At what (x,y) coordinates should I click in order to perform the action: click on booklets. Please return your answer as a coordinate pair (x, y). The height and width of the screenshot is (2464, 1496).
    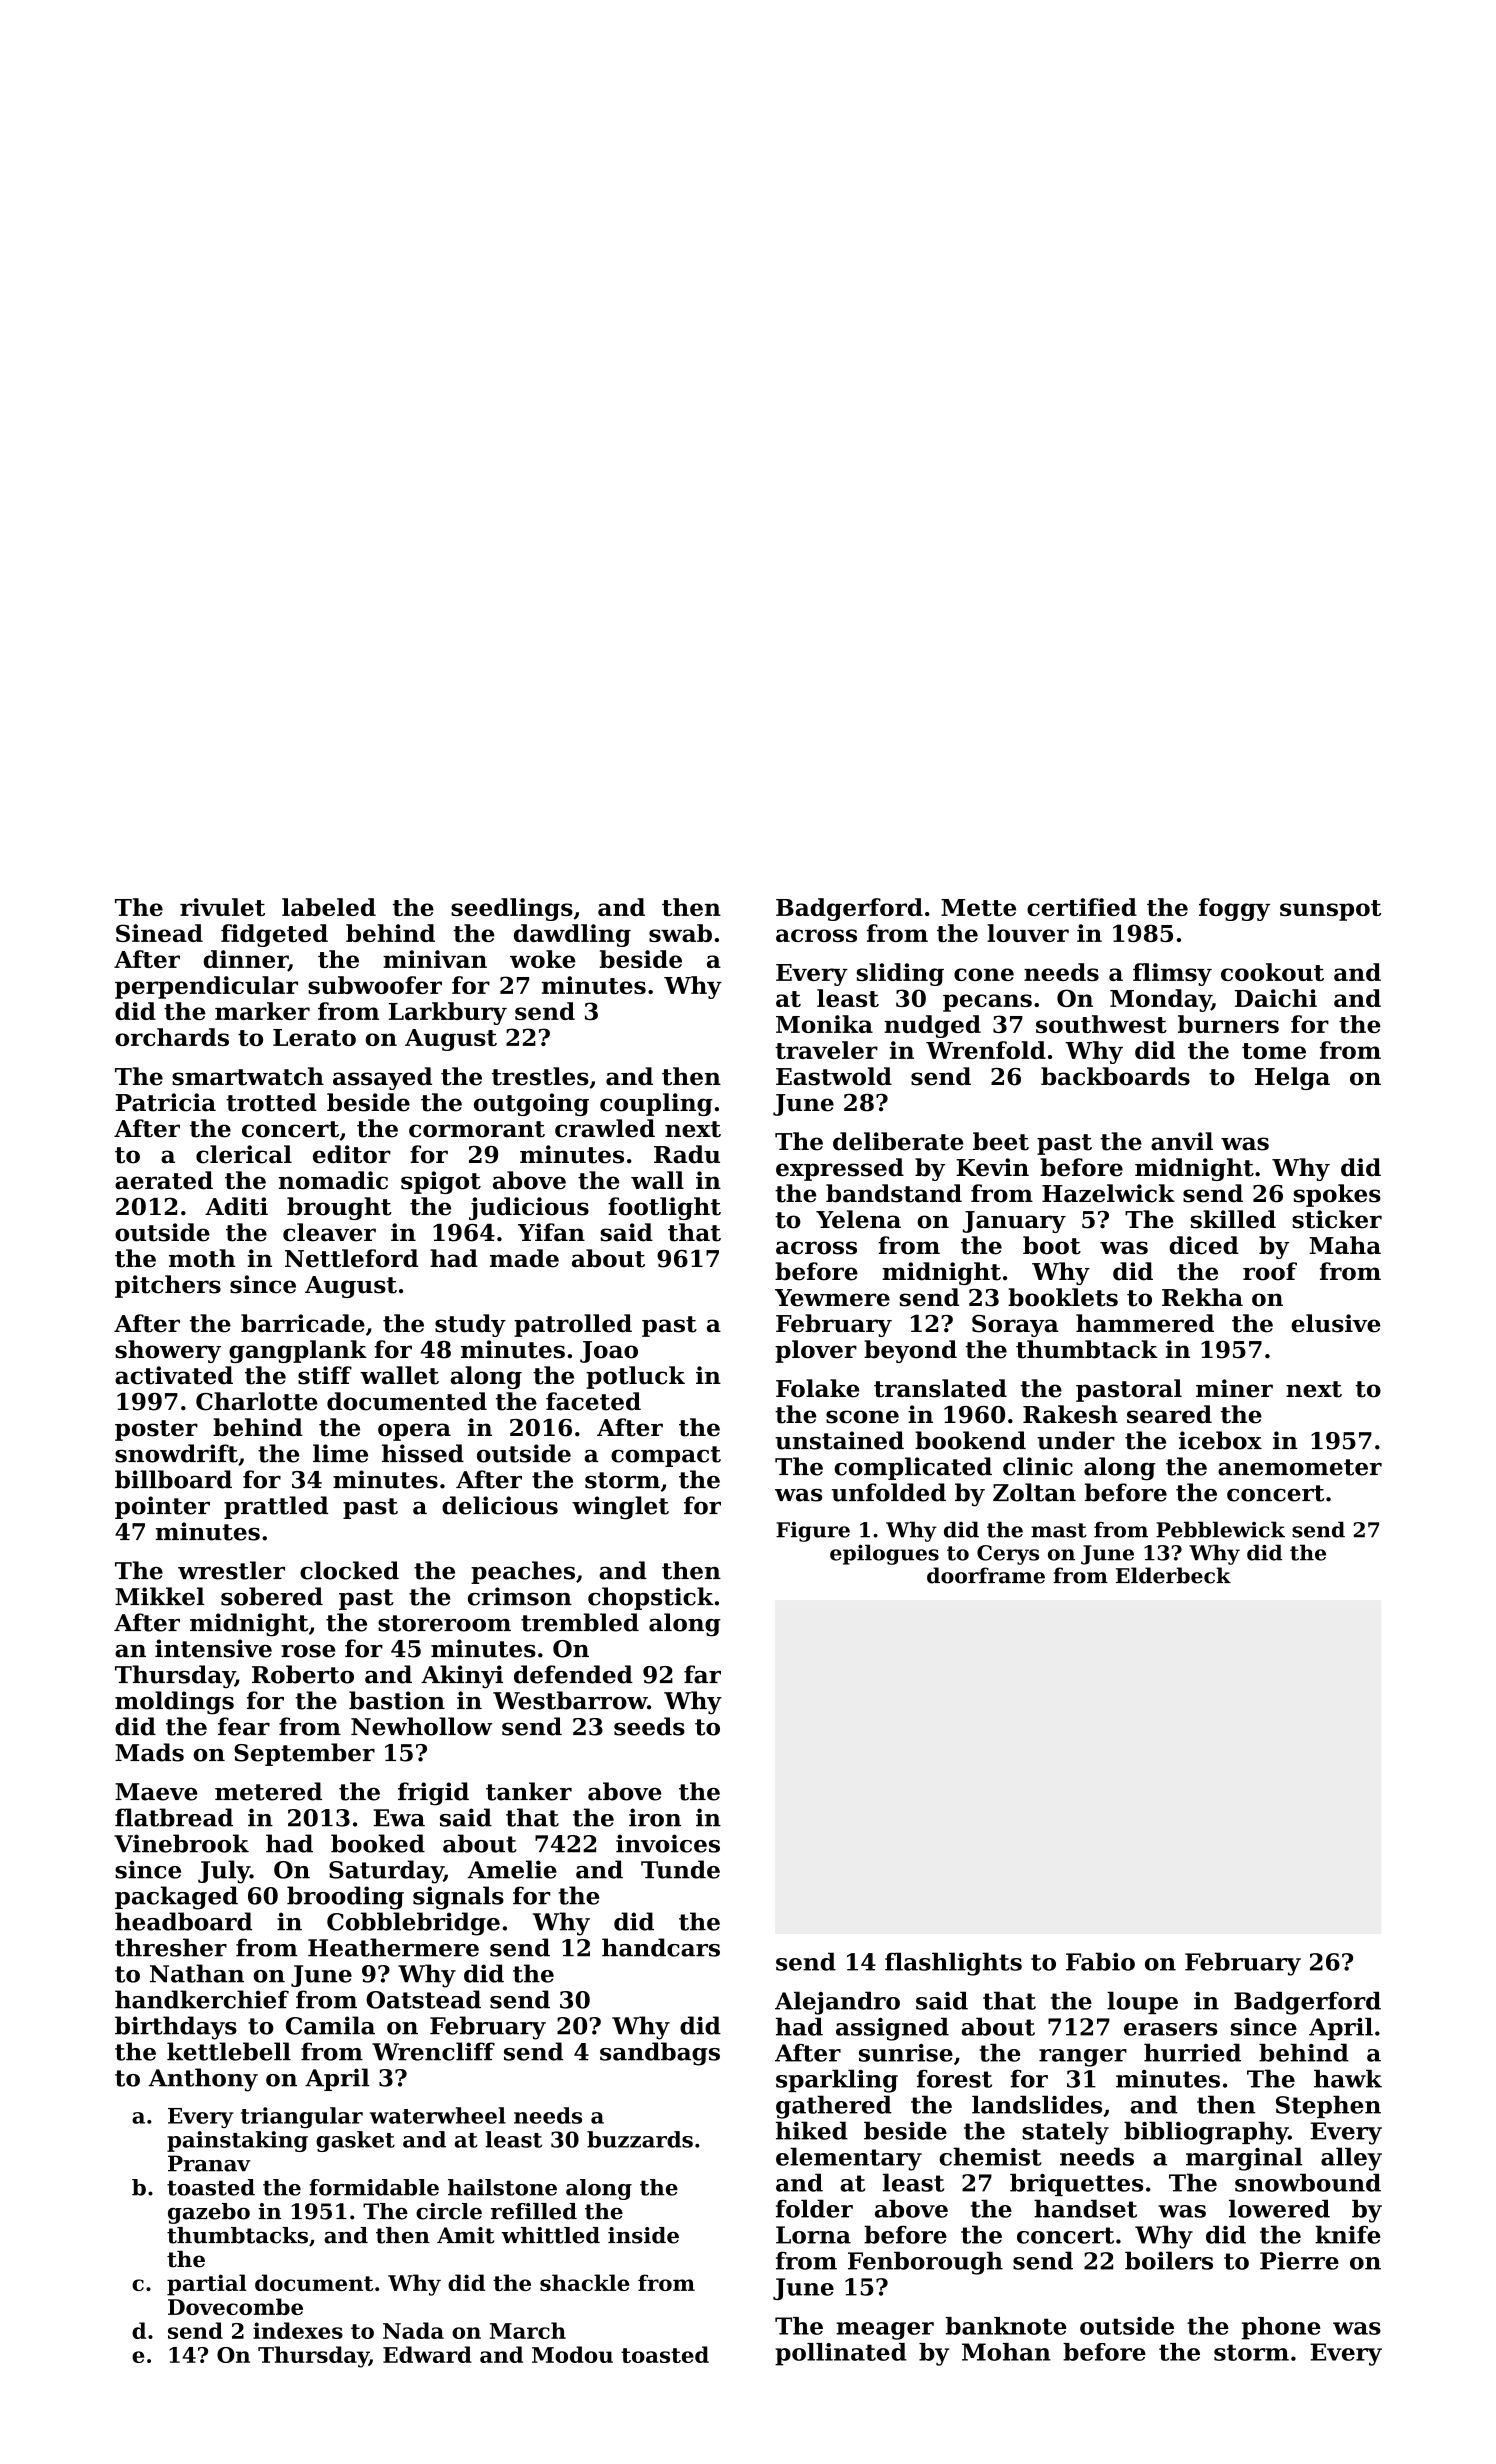
    Looking at the image, I should click on (1063, 1297).
